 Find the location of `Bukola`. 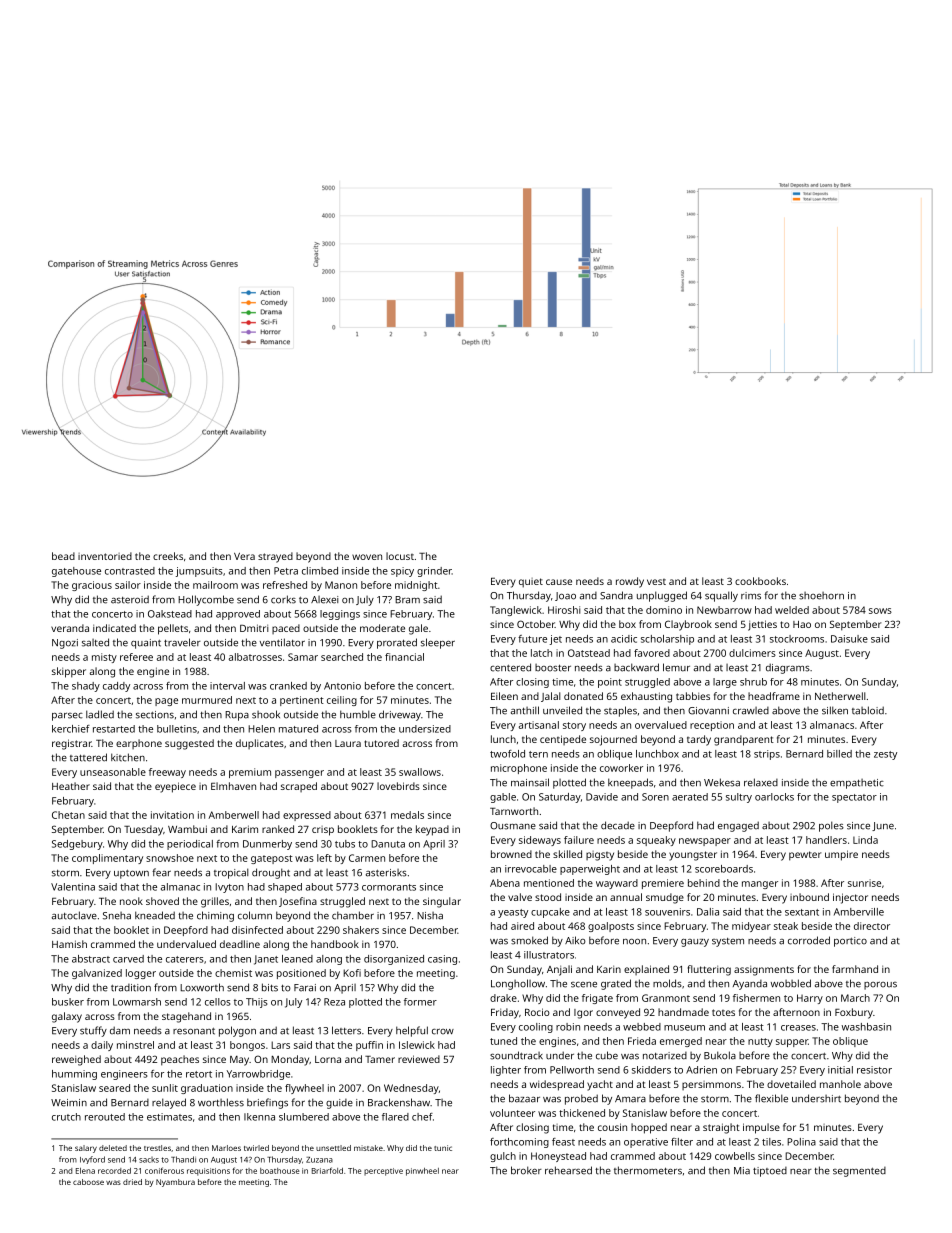

Bukola is located at coordinates (720, 1055).
